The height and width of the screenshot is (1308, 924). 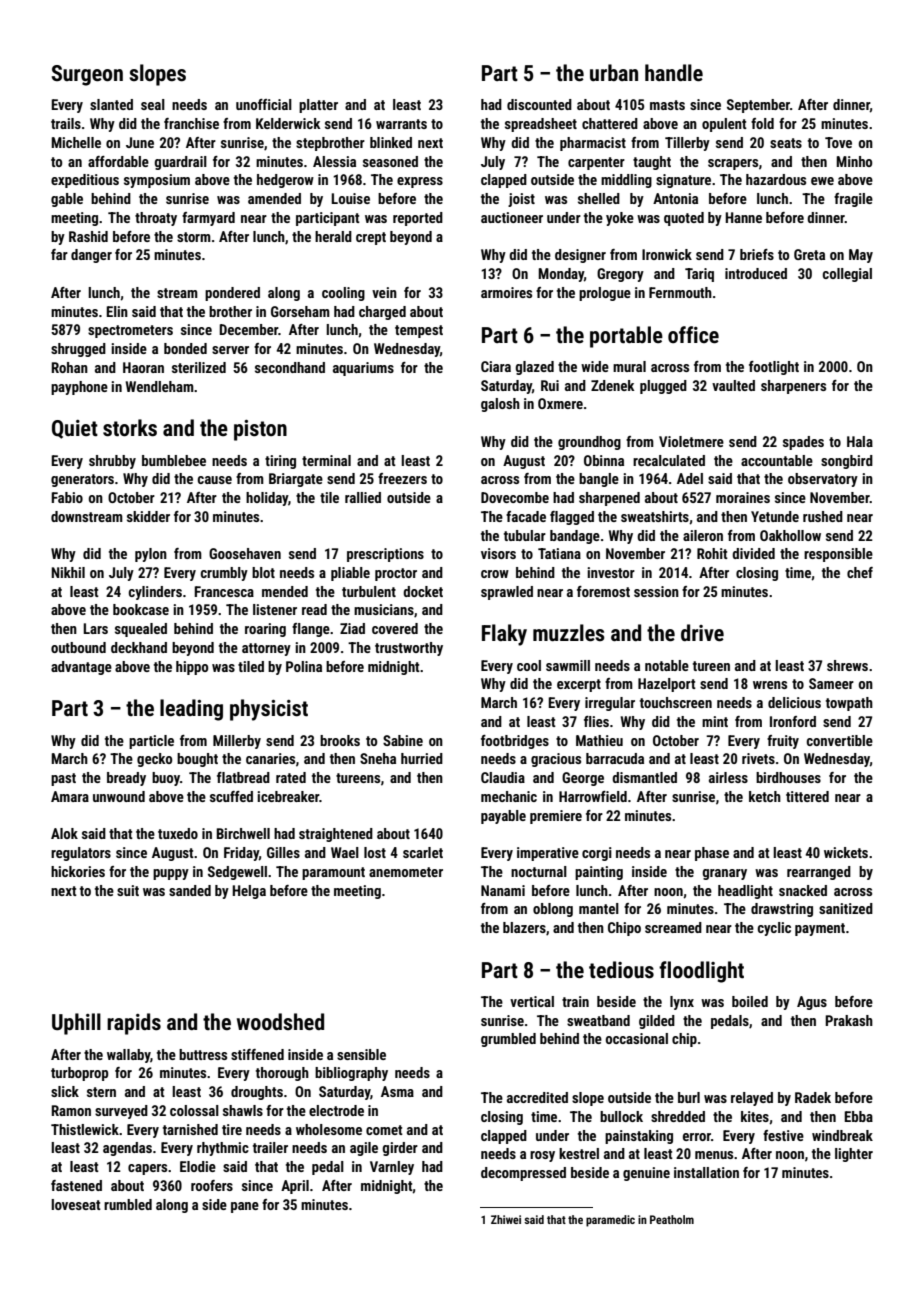 I want to click on fastened, so click(x=76, y=1185).
